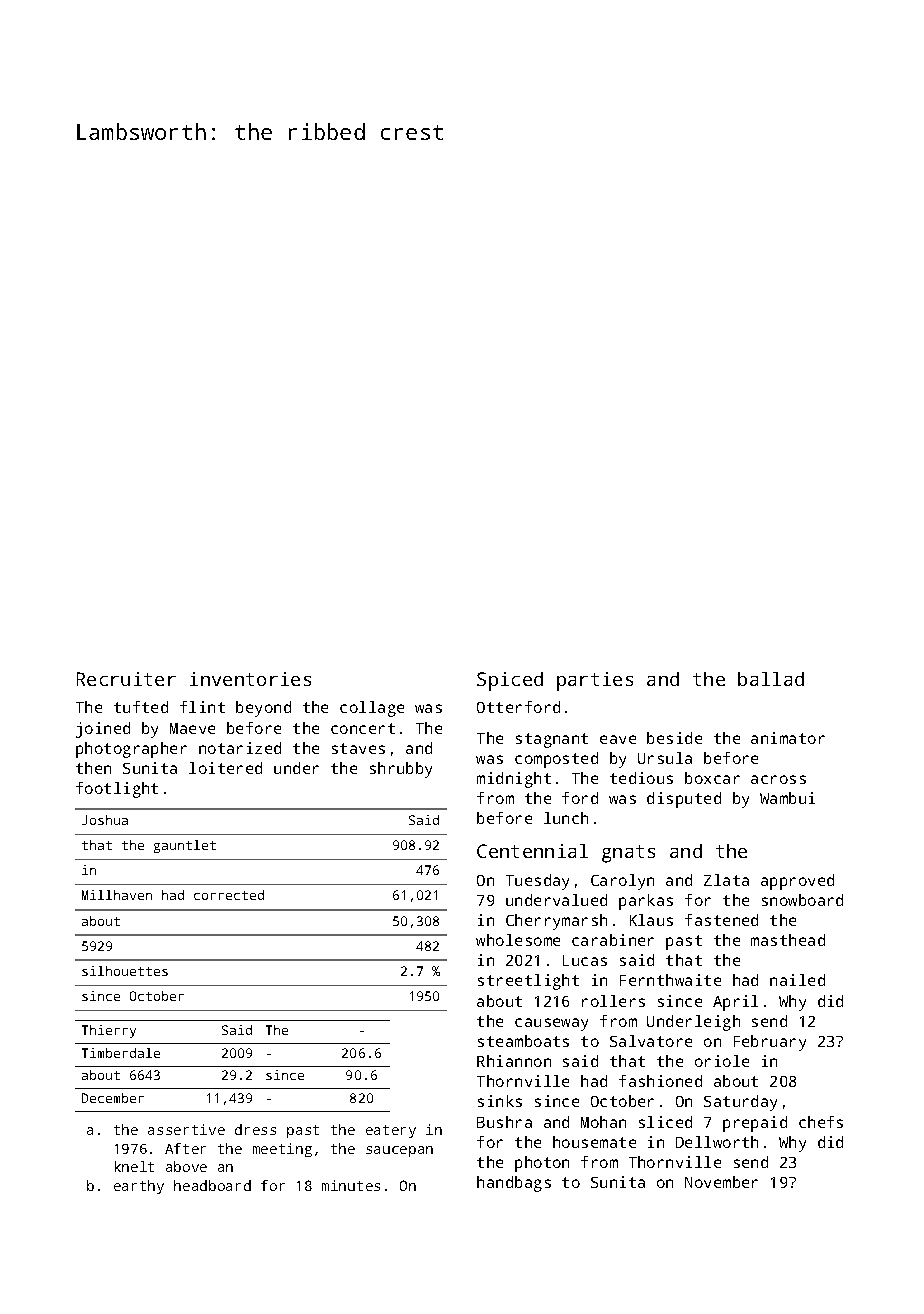  Describe the element at coordinates (117, 895) in the document. I see `Millhaven` at that location.
